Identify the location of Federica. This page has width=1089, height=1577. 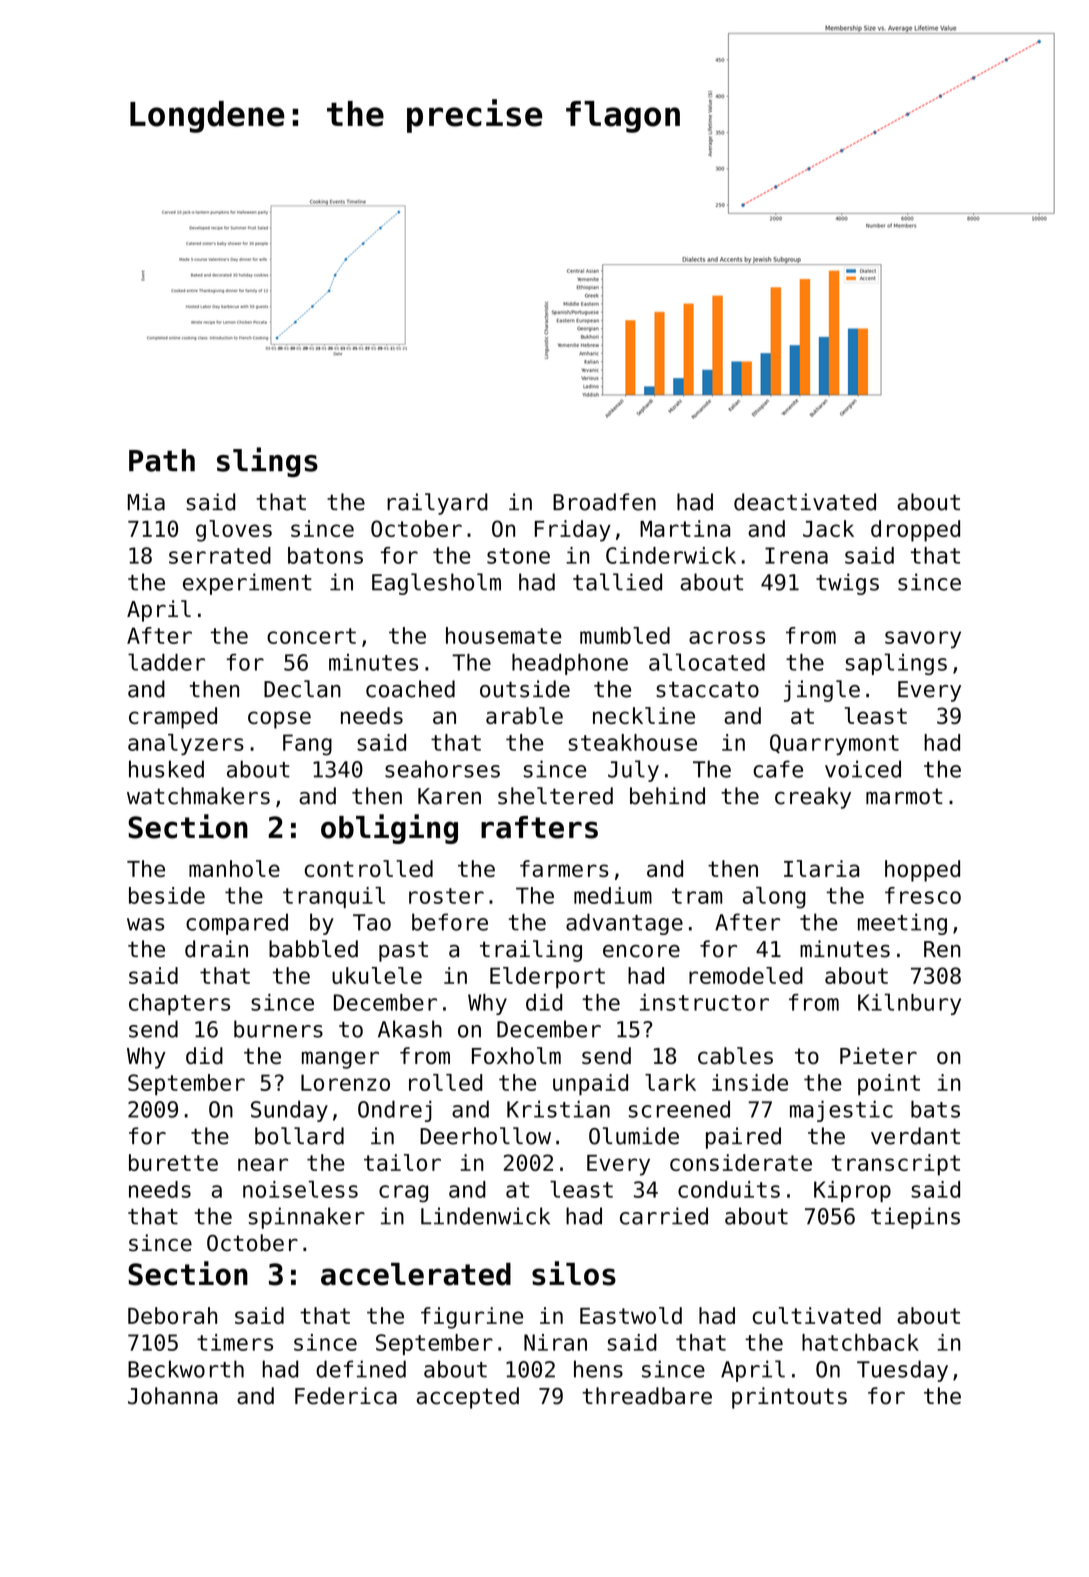
(346, 1396).
